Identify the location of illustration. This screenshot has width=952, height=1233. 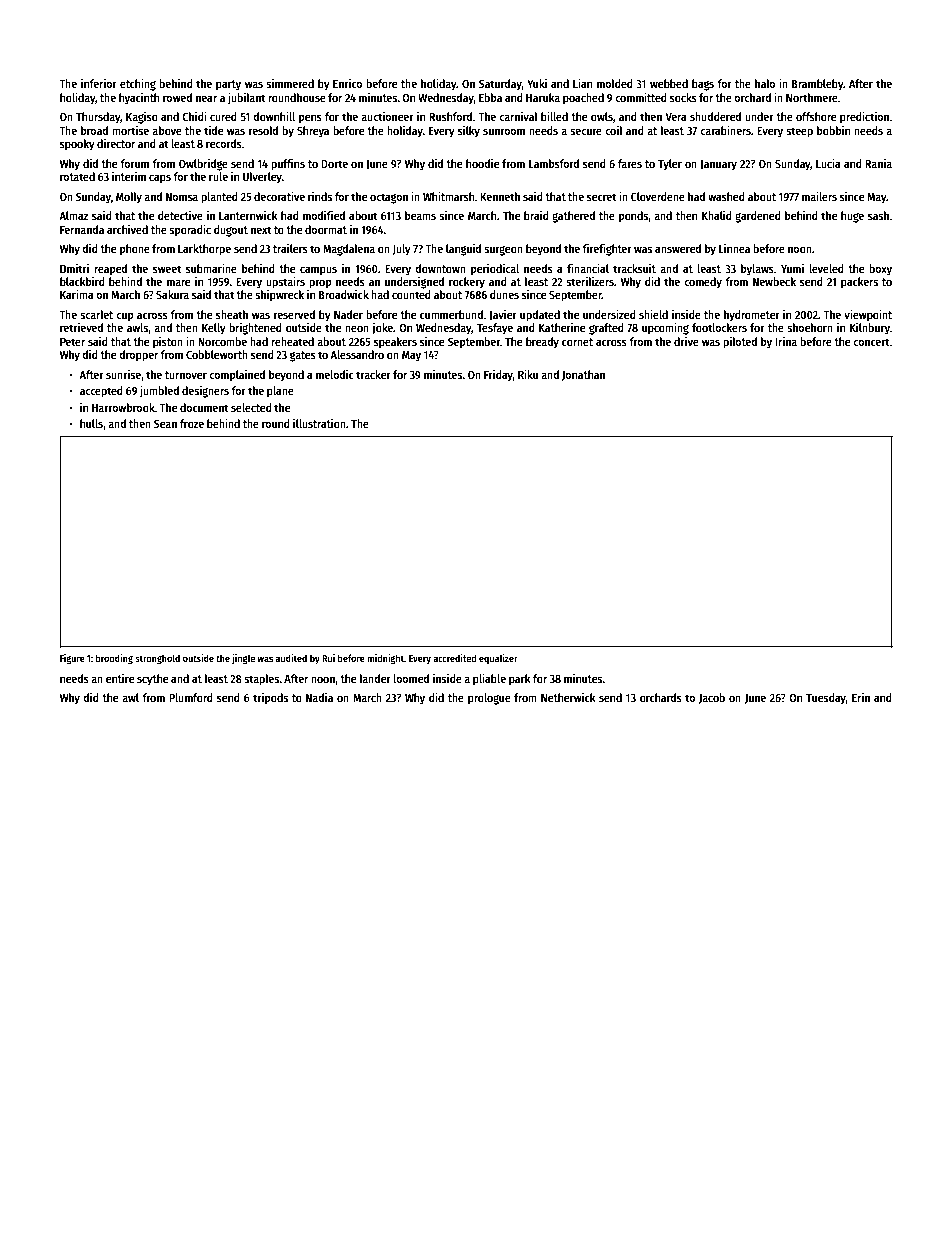
(319, 423).
